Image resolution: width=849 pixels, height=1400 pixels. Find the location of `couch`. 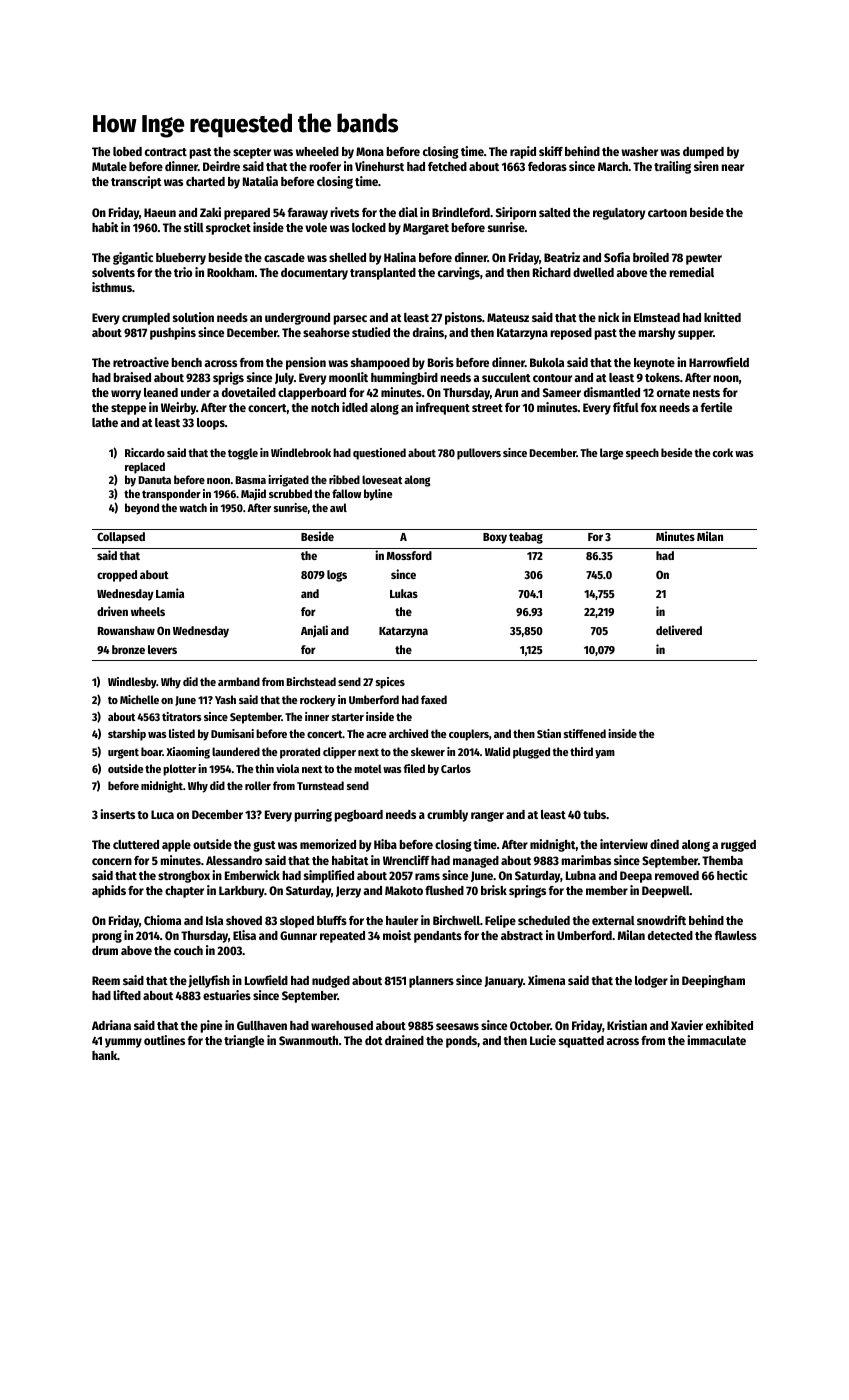

couch is located at coordinates (188, 950).
